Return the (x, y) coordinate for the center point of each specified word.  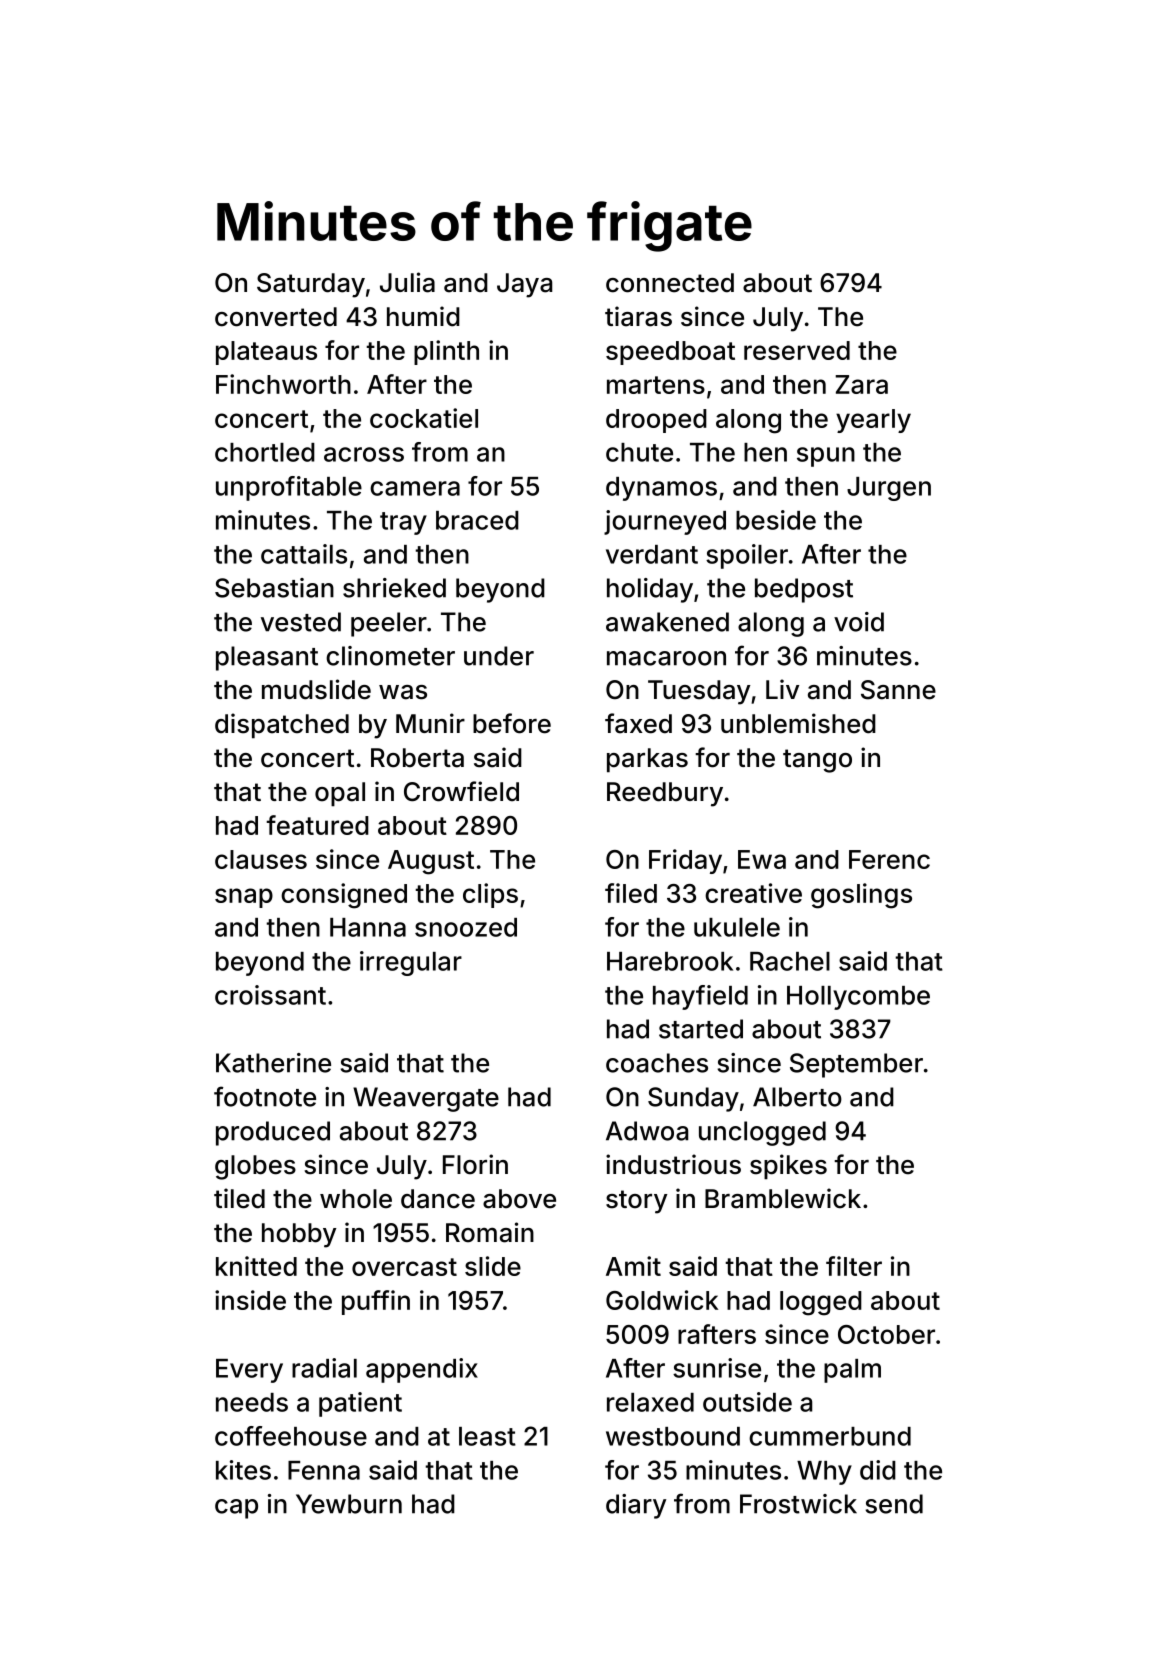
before (512, 723)
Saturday (311, 285)
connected (670, 283)
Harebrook (670, 961)
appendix (422, 1370)
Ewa (762, 859)
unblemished (798, 723)
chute (639, 452)
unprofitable (289, 488)
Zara (861, 384)
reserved (797, 350)
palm (852, 1371)
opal (340, 794)
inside (250, 1300)
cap (236, 1509)
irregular (411, 963)
